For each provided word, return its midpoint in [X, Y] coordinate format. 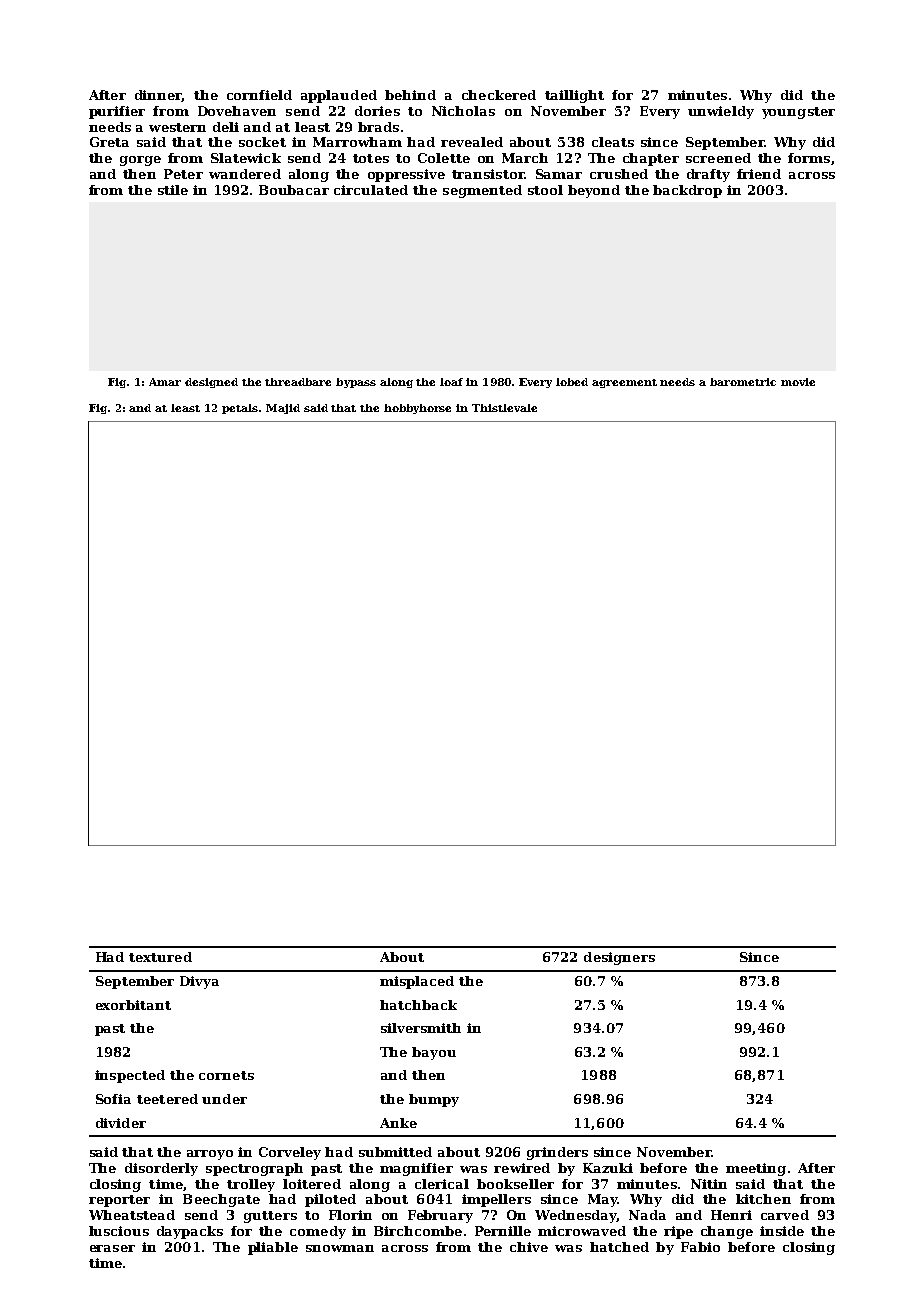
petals [240, 409]
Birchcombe [418, 1231]
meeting [756, 1169]
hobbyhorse [417, 409]
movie [798, 382]
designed [211, 383]
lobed [572, 382]
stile [173, 190]
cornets [226, 1075]
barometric [743, 382]
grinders [557, 1153]
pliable [273, 1248]
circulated [371, 190]
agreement [624, 383]
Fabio [700, 1247]
